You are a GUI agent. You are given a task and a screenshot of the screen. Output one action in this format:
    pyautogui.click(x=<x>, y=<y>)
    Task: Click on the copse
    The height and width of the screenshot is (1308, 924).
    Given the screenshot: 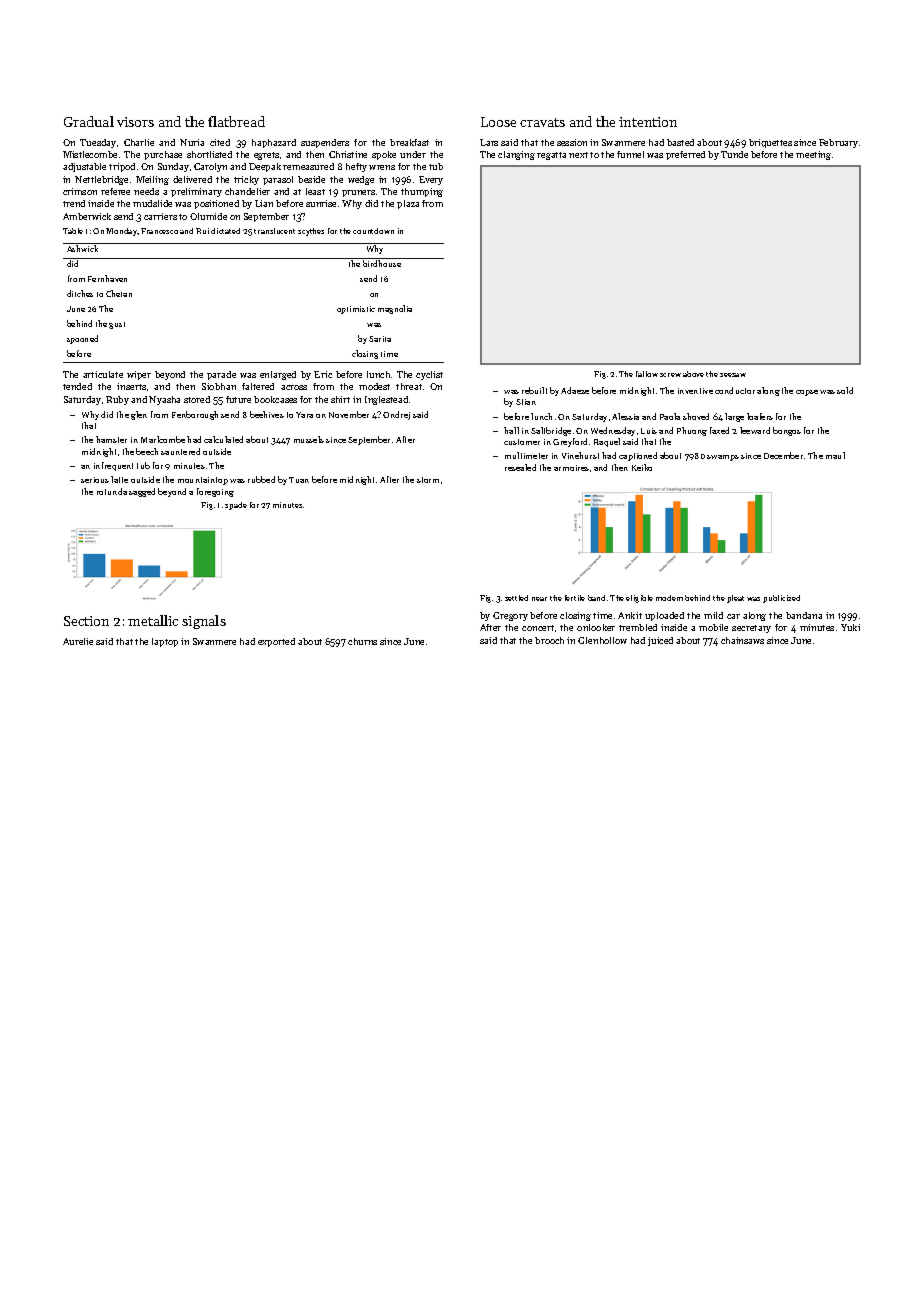 What is the action you would take?
    pyautogui.click(x=807, y=393)
